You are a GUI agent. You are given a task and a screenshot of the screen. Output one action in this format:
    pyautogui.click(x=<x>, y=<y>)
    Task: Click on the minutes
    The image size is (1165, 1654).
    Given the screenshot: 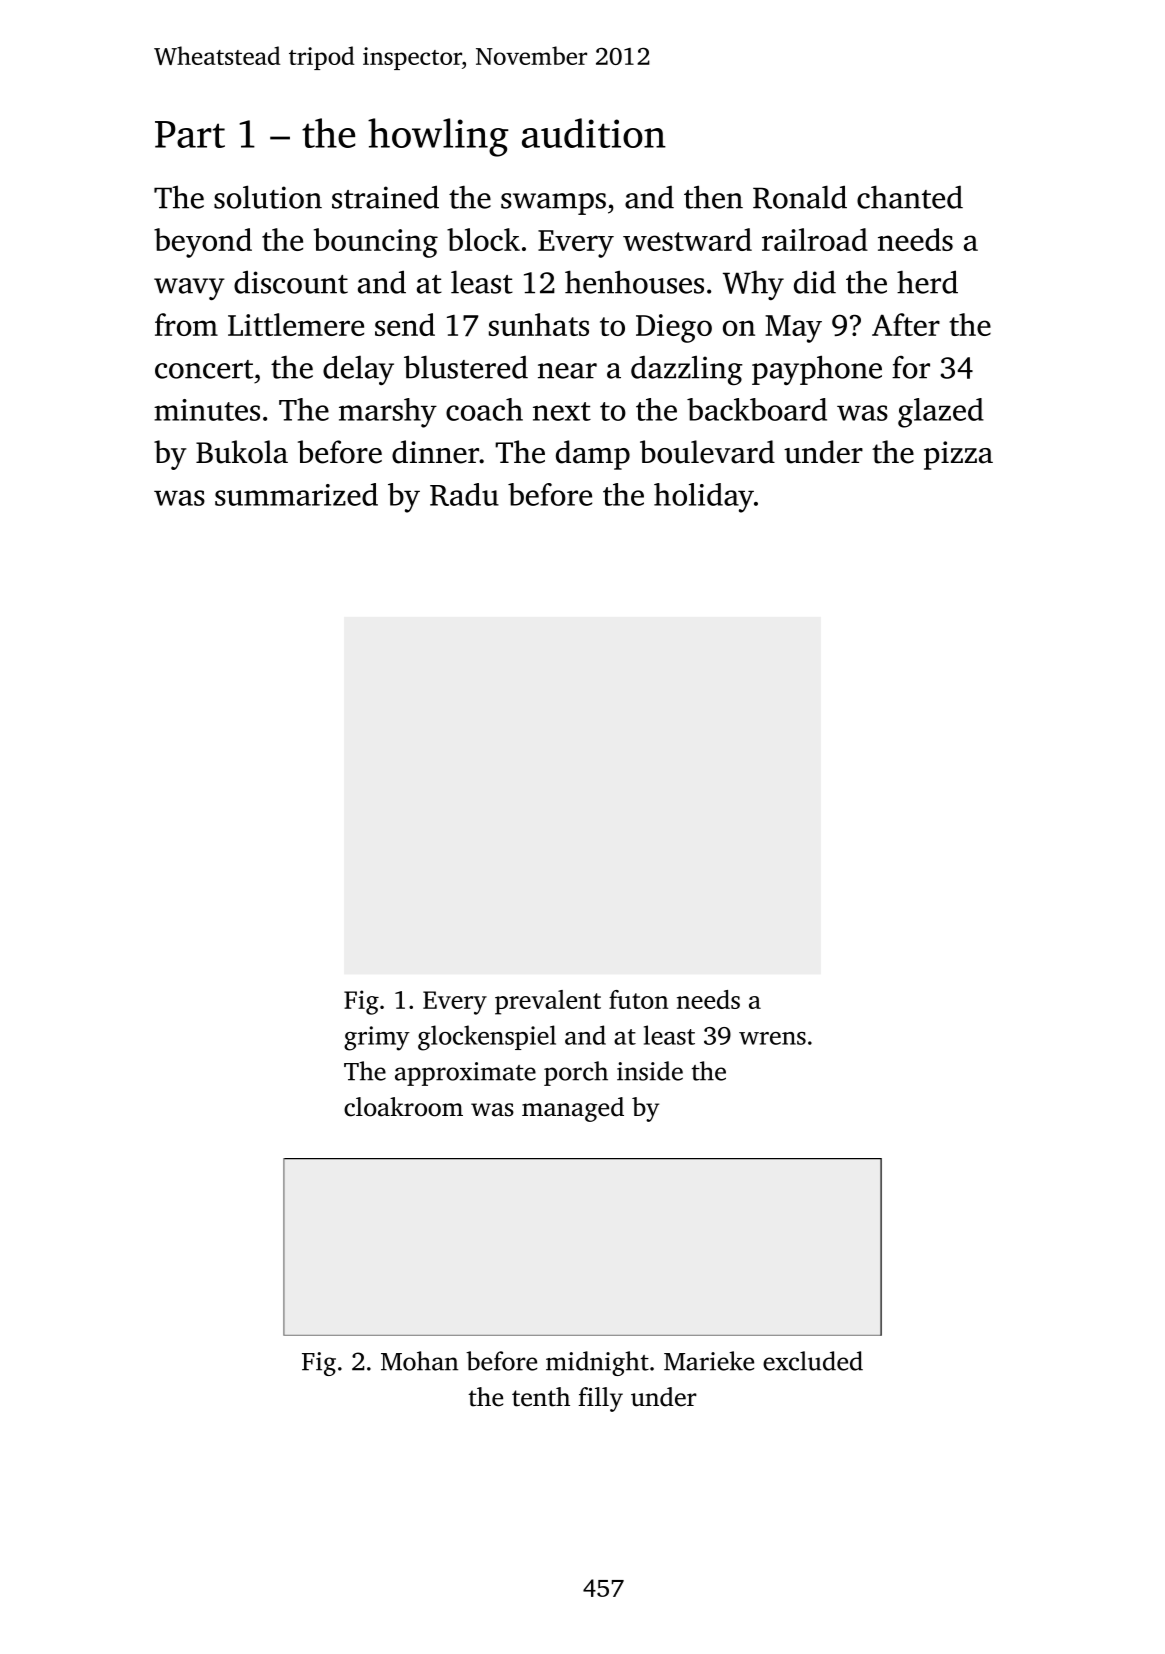 What is the action you would take?
    pyautogui.click(x=207, y=410)
